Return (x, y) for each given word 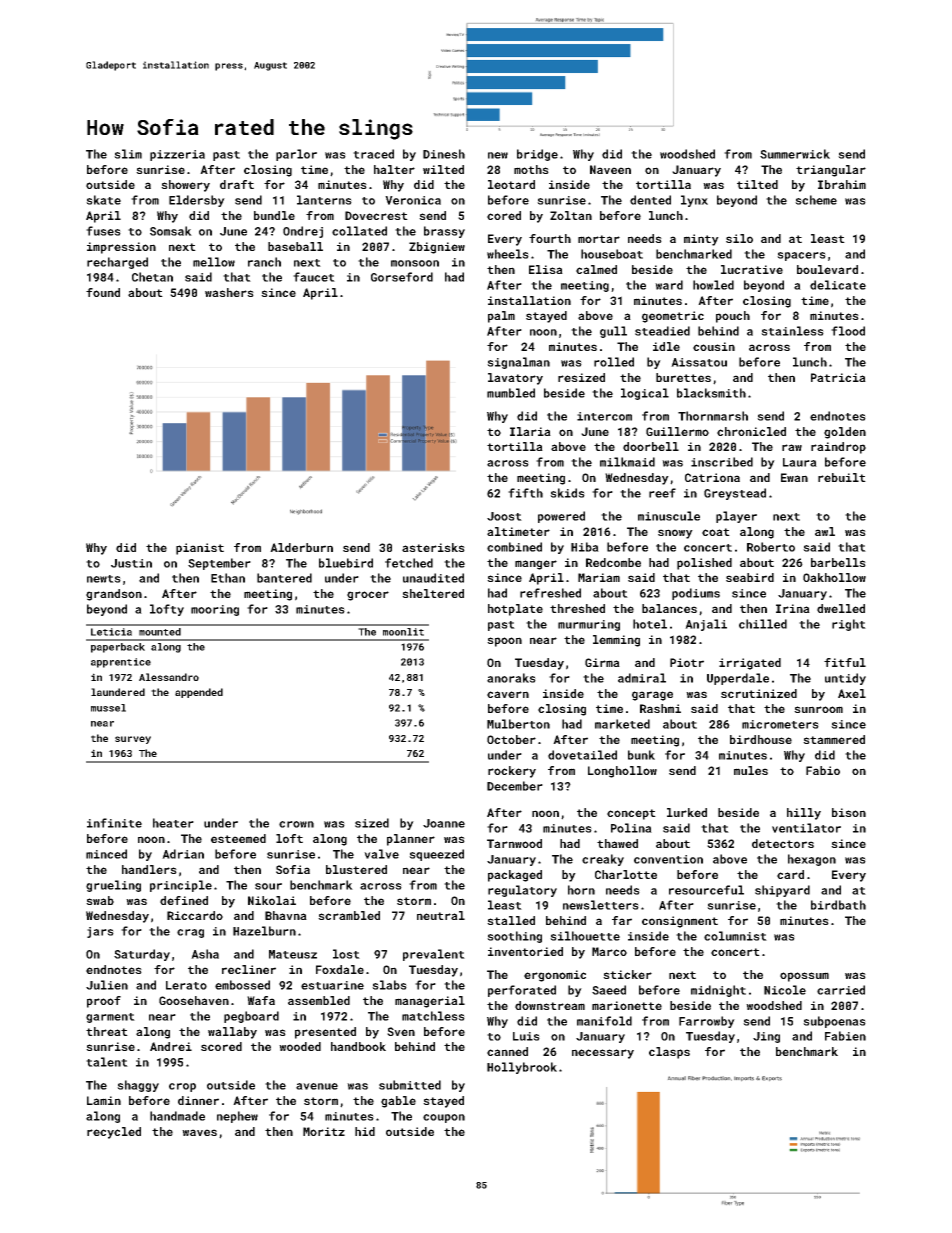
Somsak (171, 231)
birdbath (838, 905)
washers (229, 292)
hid (365, 1131)
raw (792, 447)
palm (501, 317)
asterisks (433, 547)
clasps (669, 1053)
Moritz (324, 1131)
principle (181, 886)
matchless (433, 1016)
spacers (801, 256)
